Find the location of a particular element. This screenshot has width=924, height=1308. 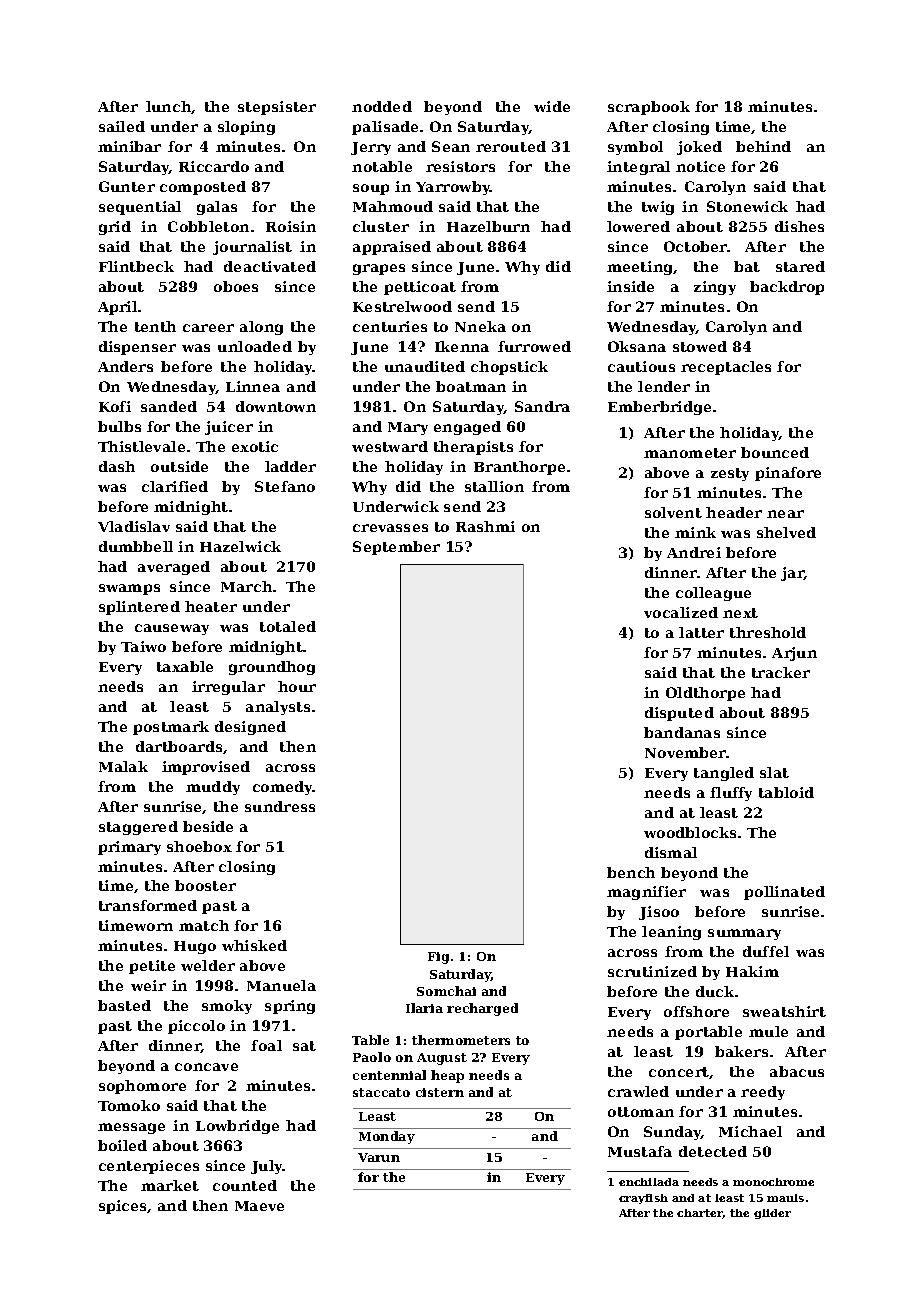

comedy is located at coordinates (283, 788).
